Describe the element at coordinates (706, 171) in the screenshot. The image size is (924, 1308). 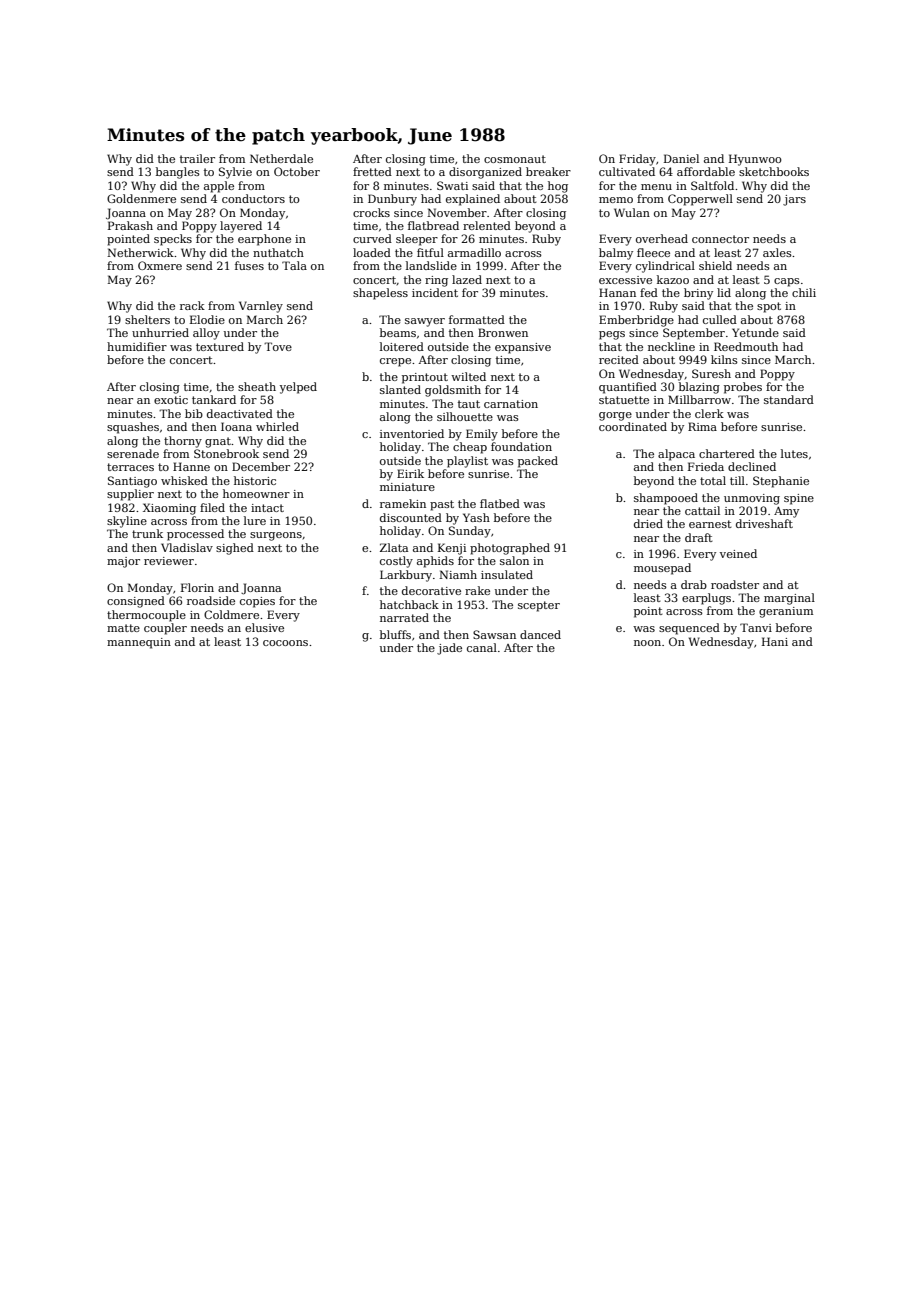
I see `affordable` at that location.
